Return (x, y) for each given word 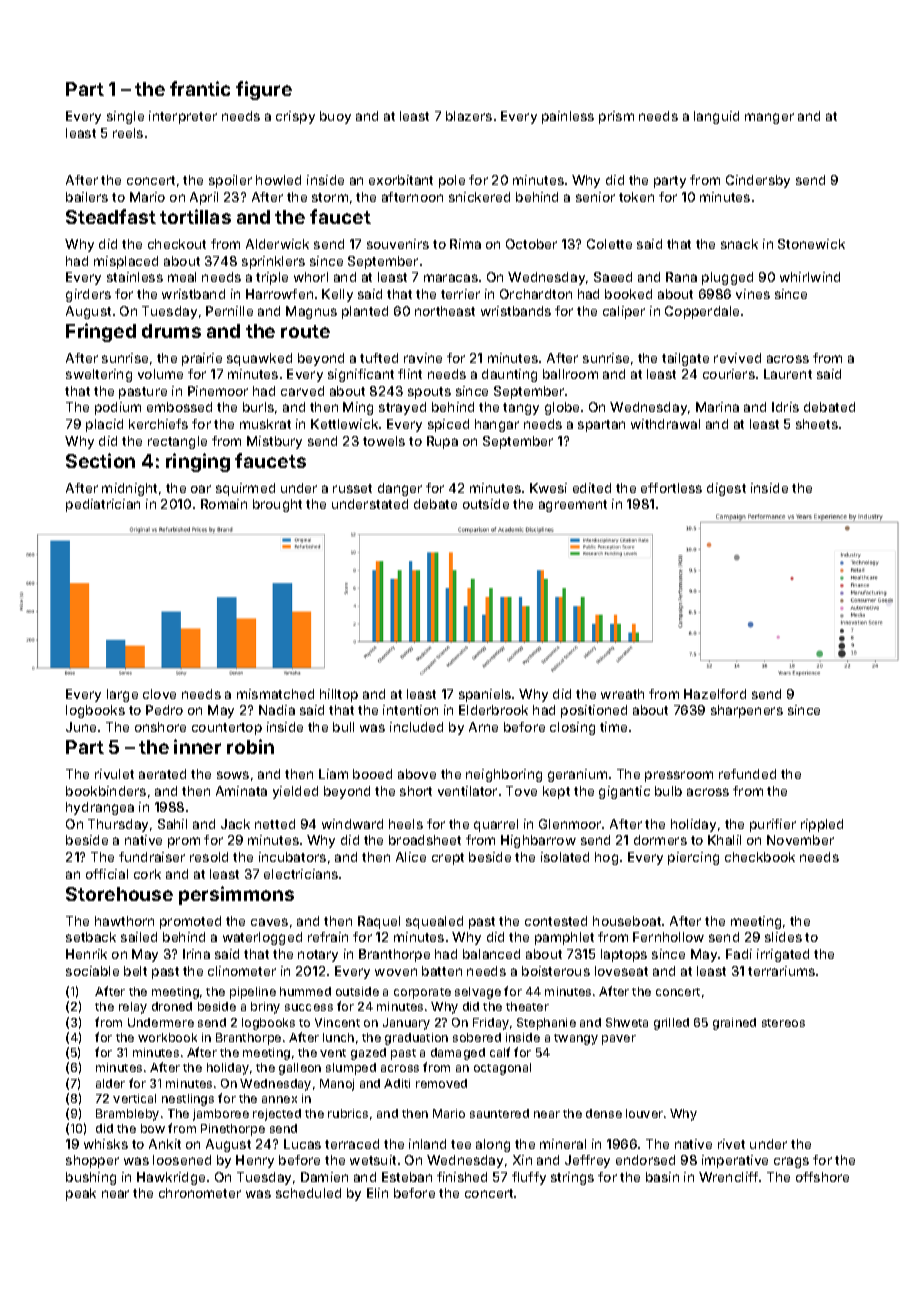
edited (592, 488)
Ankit (165, 1144)
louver (644, 1113)
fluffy (529, 1178)
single (125, 117)
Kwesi (548, 488)
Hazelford (715, 694)
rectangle (177, 442)
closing (572, 728)
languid (716, 117)
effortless (671, 488)
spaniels (485, 695)
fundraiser (152, 857)
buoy (335, 117)
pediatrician (103, 505)
